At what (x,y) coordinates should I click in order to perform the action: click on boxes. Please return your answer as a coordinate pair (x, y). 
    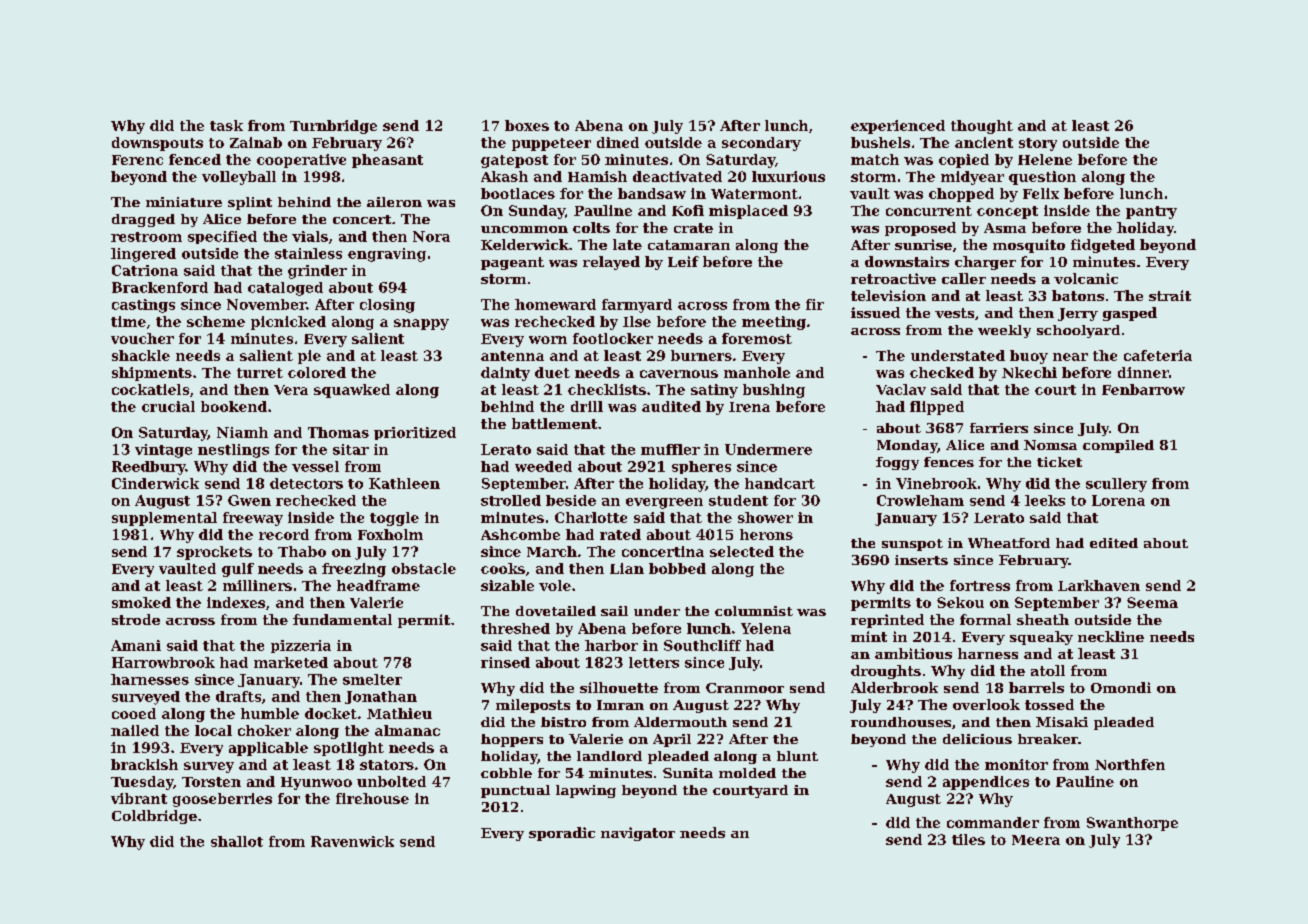
    Looking at the image, I should click on (527, 125).
